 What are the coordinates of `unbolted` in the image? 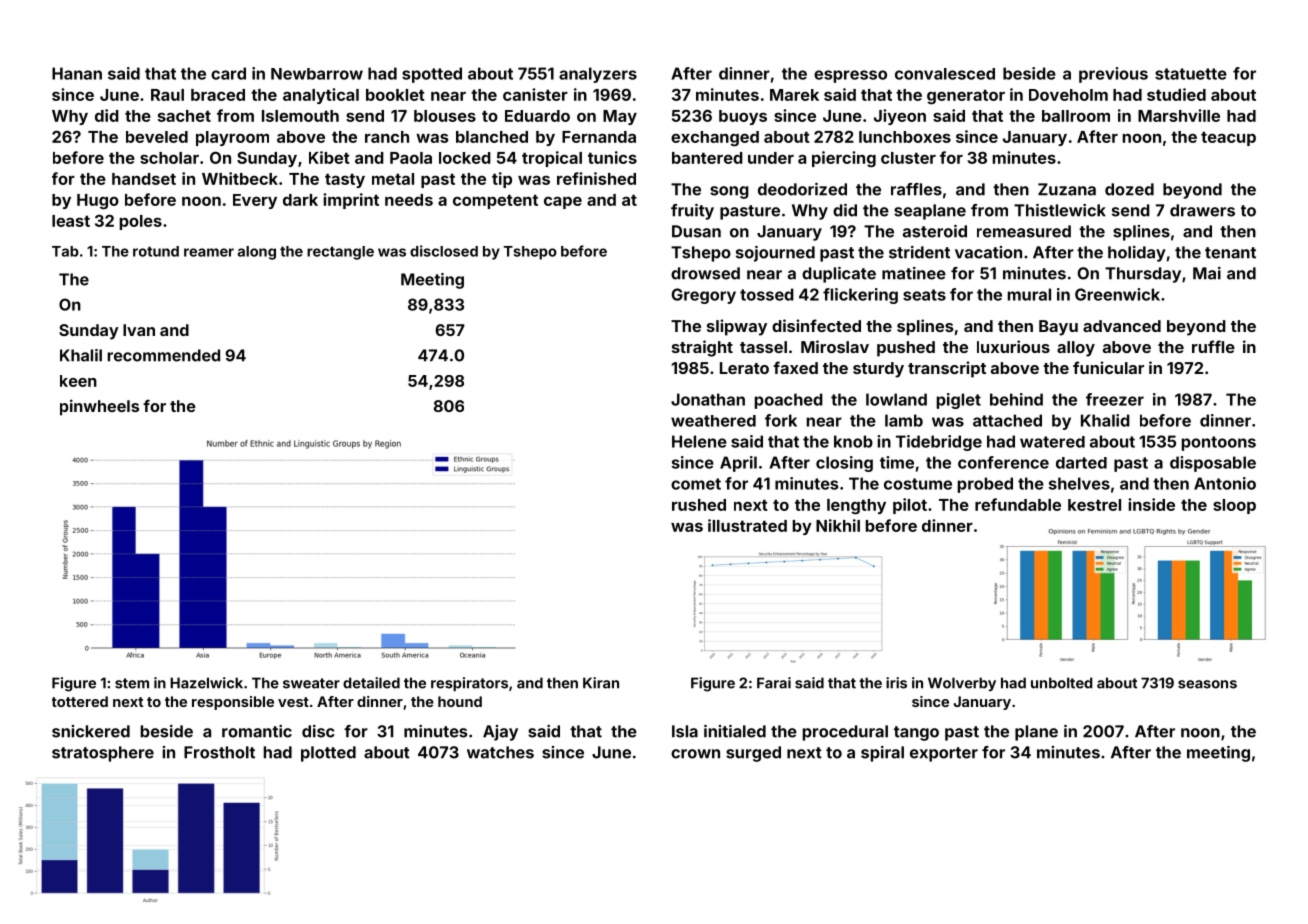 It's located at (1062, 683).
